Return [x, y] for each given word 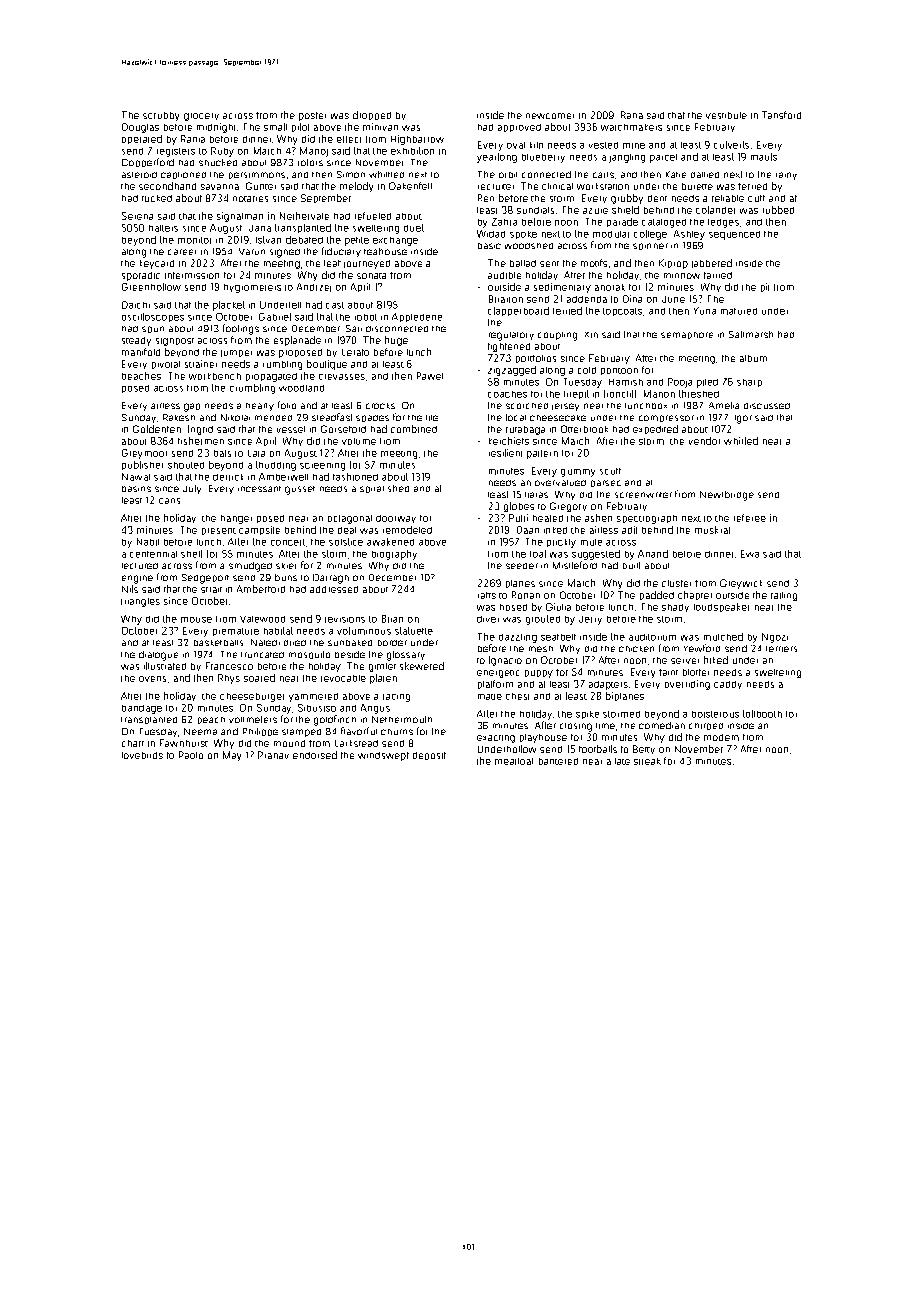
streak [647, 761]
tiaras [536, 495]
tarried [718, 275]
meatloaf [514, 761]
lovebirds [142, 755]
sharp [749, 383]
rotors [310, 162]
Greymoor [144, 454]
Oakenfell [410, 186]
